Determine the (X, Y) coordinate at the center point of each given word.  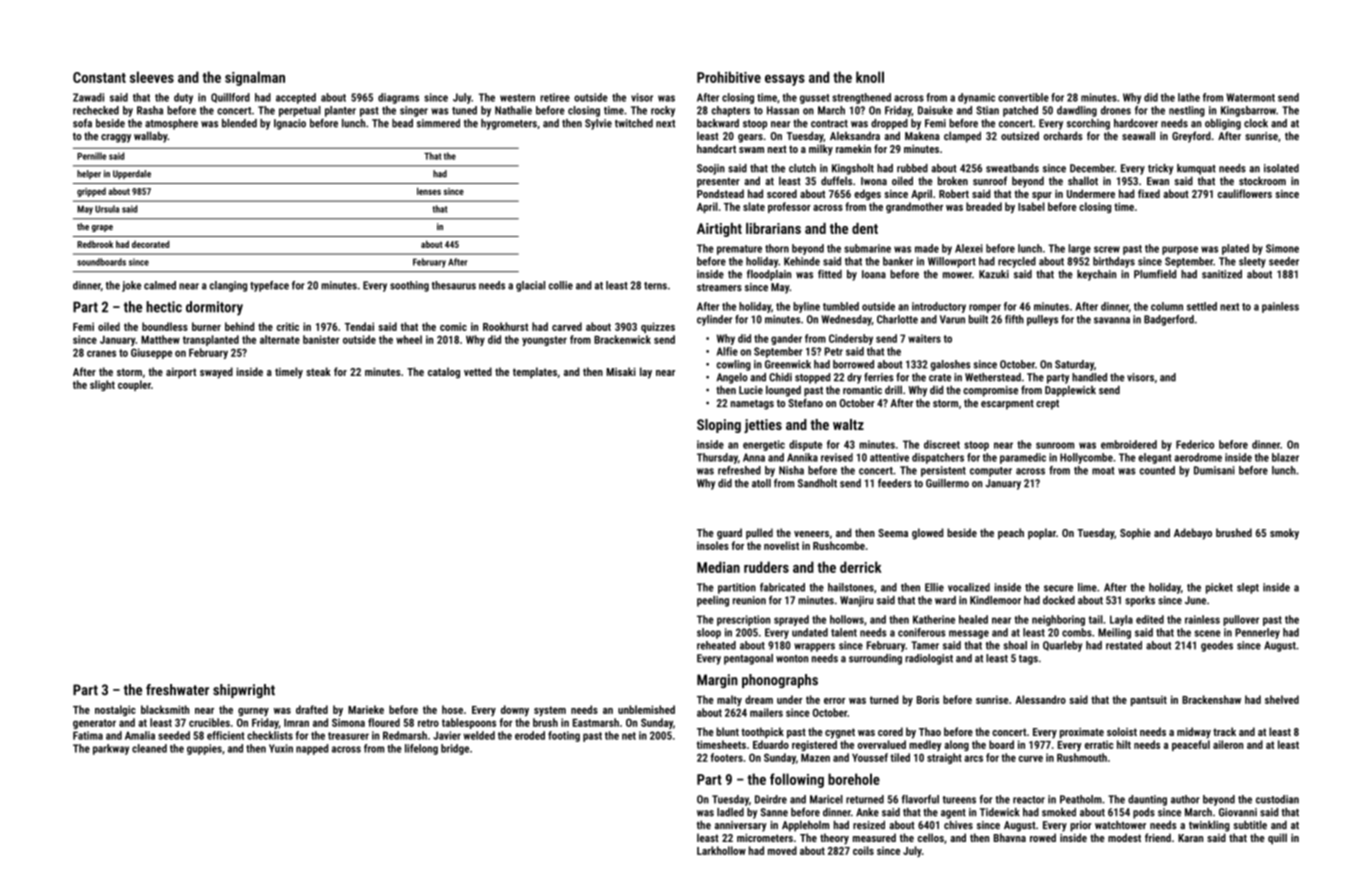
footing (564, 736)
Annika (802, 457)
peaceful (1191, 745)
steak (318, 371)
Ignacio (290, 124)
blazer (1285, 457)
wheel (409, 339)
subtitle (1250, 824)
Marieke (366, 709)
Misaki (621, 371)
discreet (942, 444)
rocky (663, 111)
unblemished (646, 709)
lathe (1189, 97)
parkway (111, 749)
